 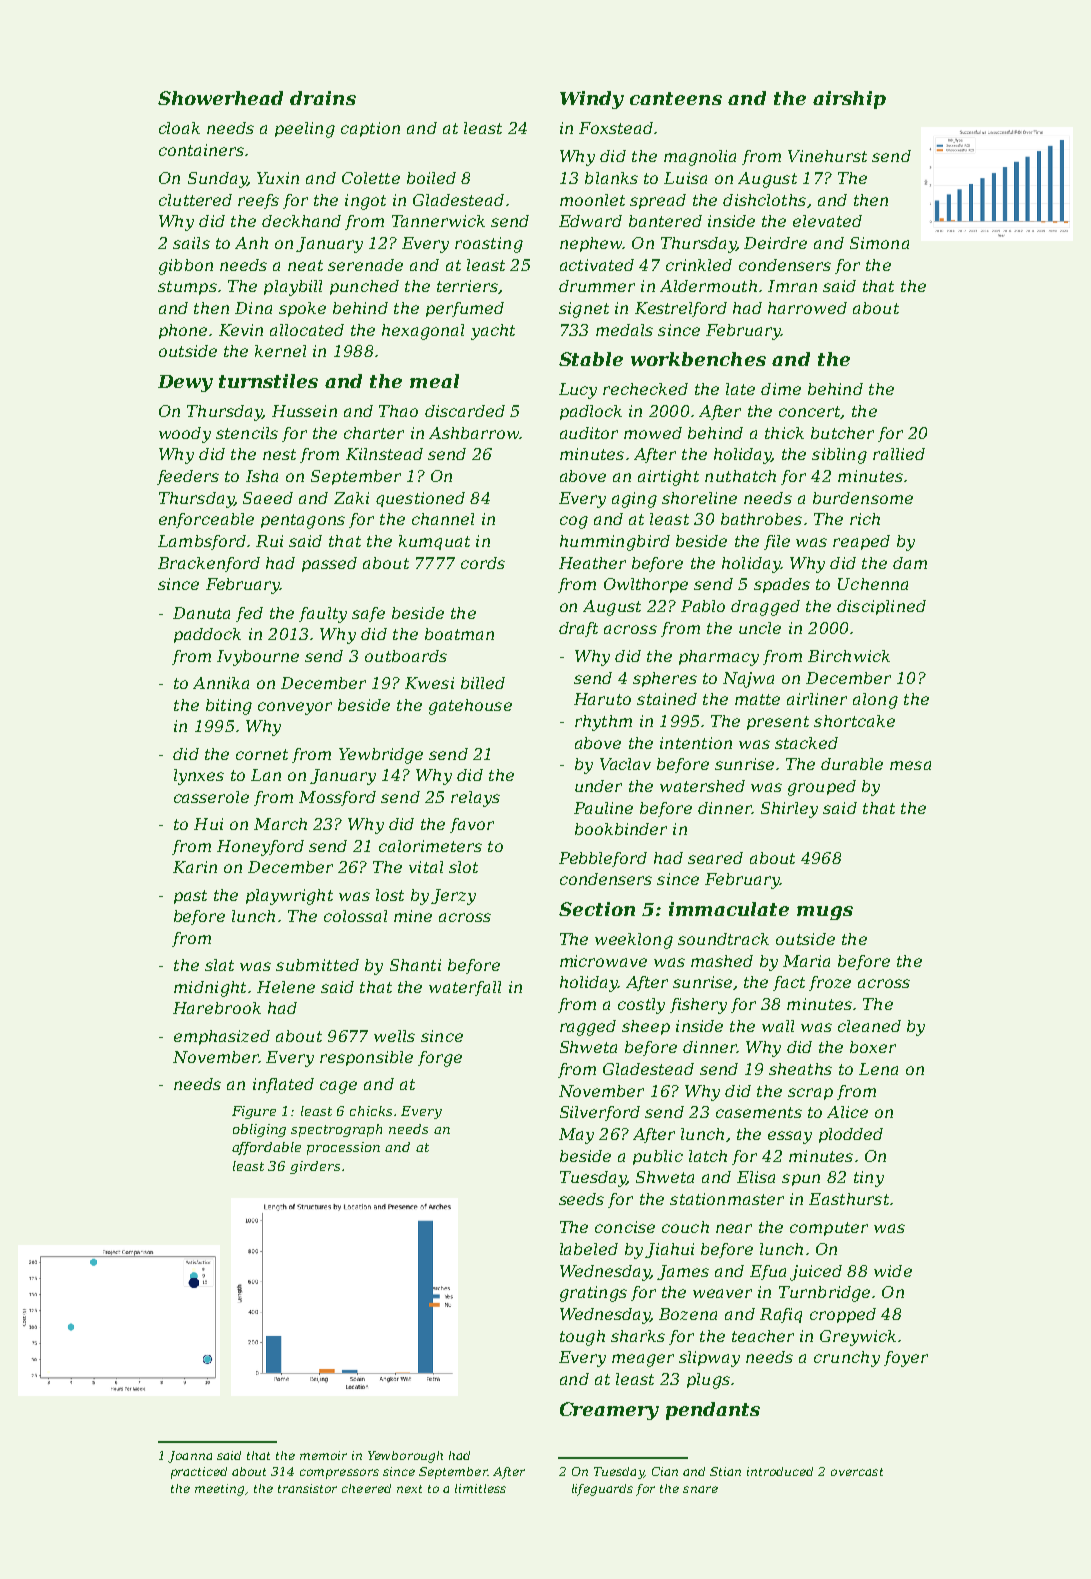 I want to click on mugs, so click(x=825, y=913).
